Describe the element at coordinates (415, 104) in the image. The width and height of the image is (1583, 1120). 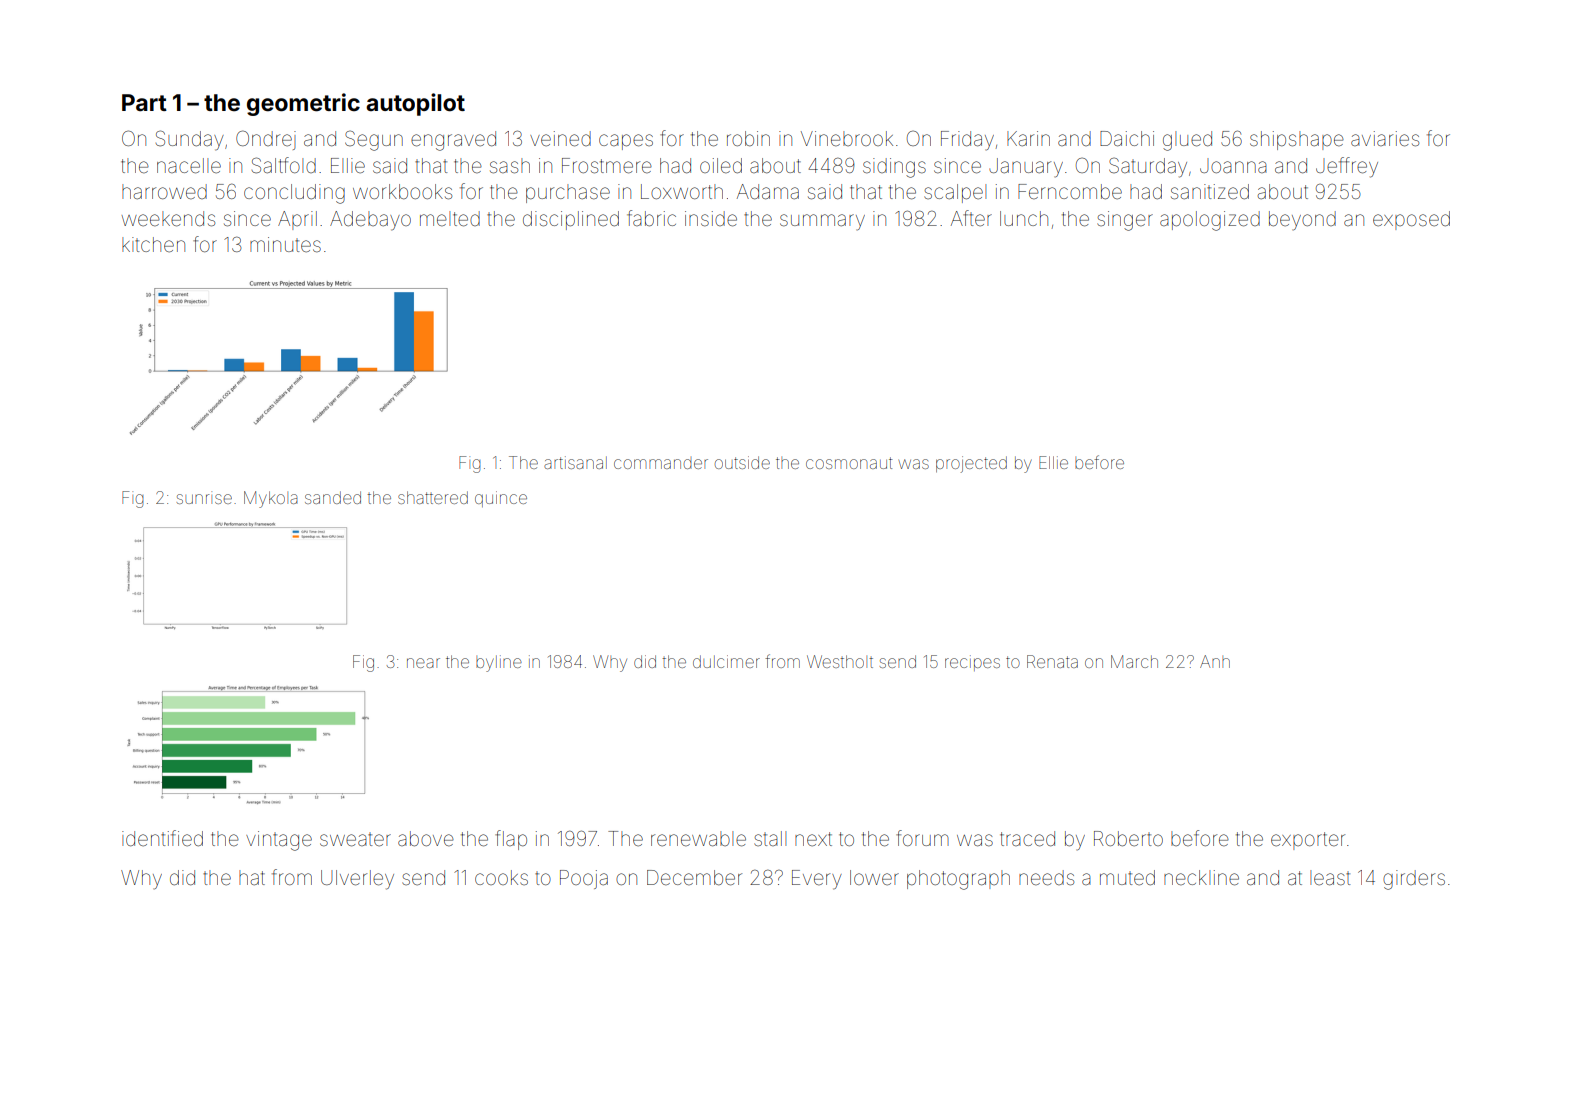
I see `autopilot` at that location.
